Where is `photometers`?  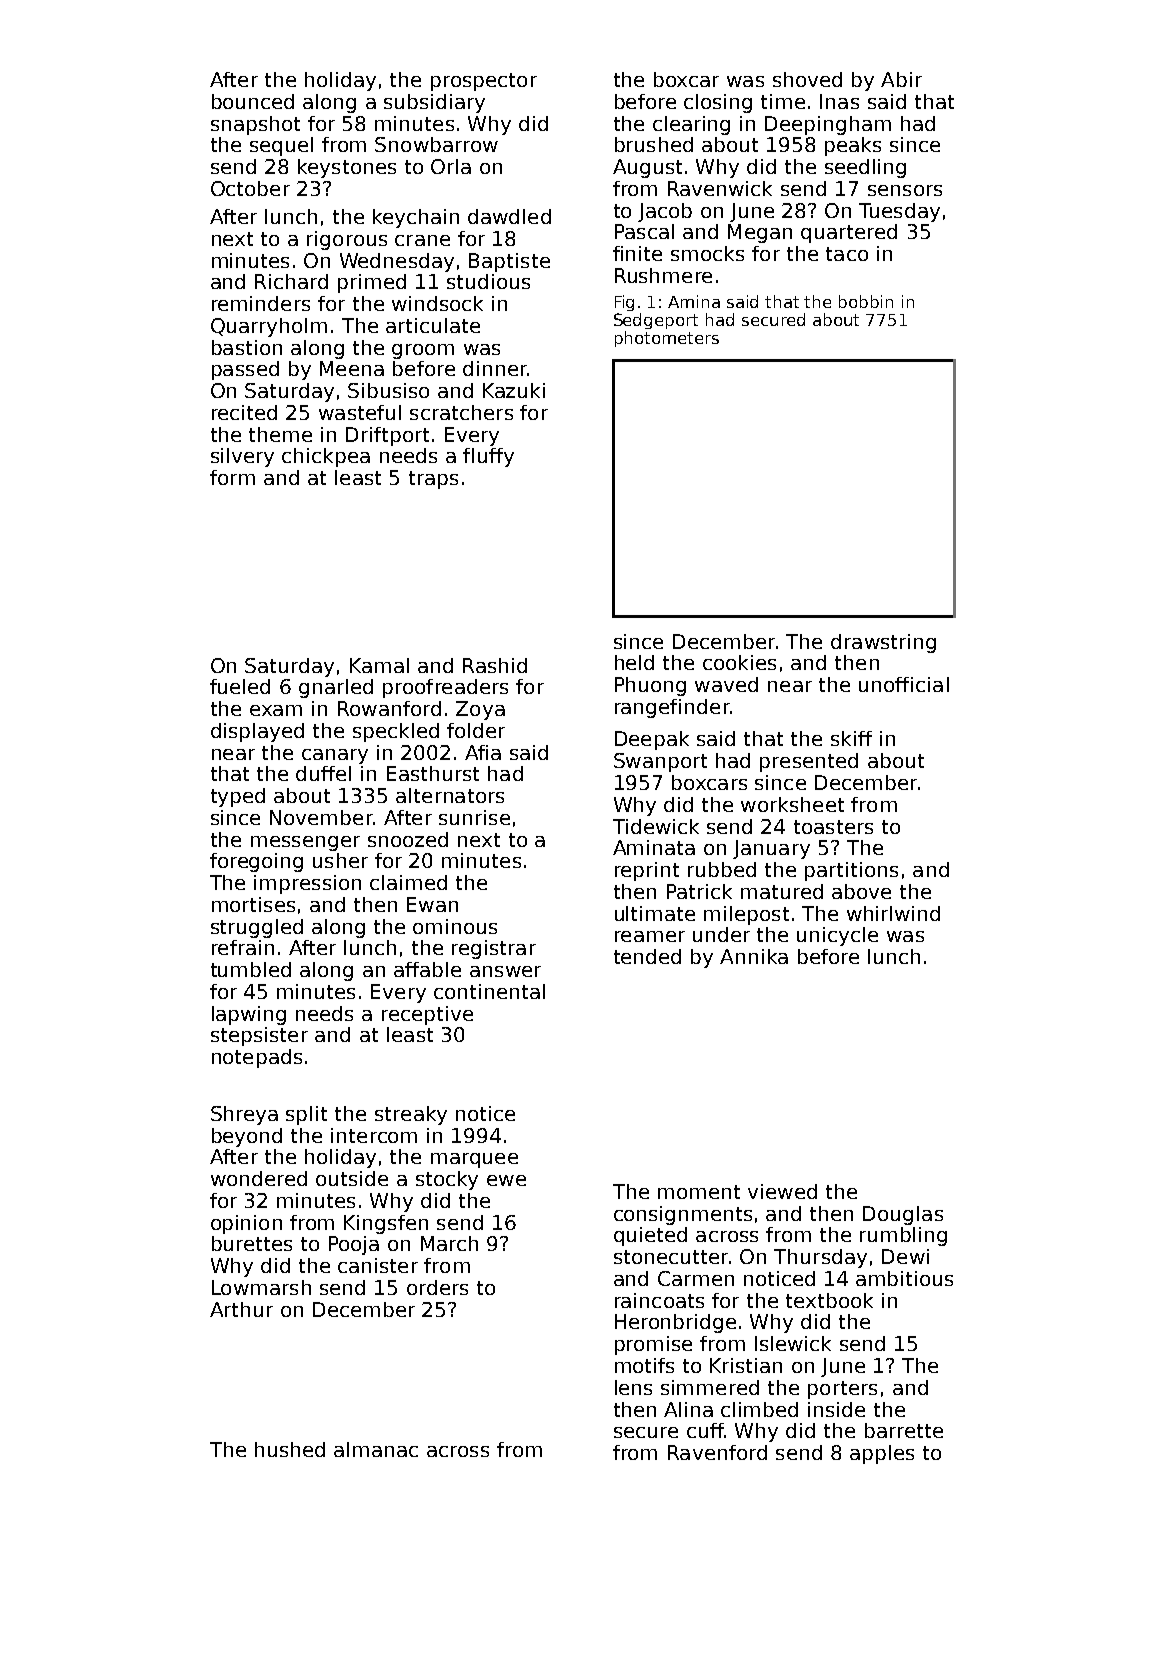 photometers is located at coordinates (667, 339).
